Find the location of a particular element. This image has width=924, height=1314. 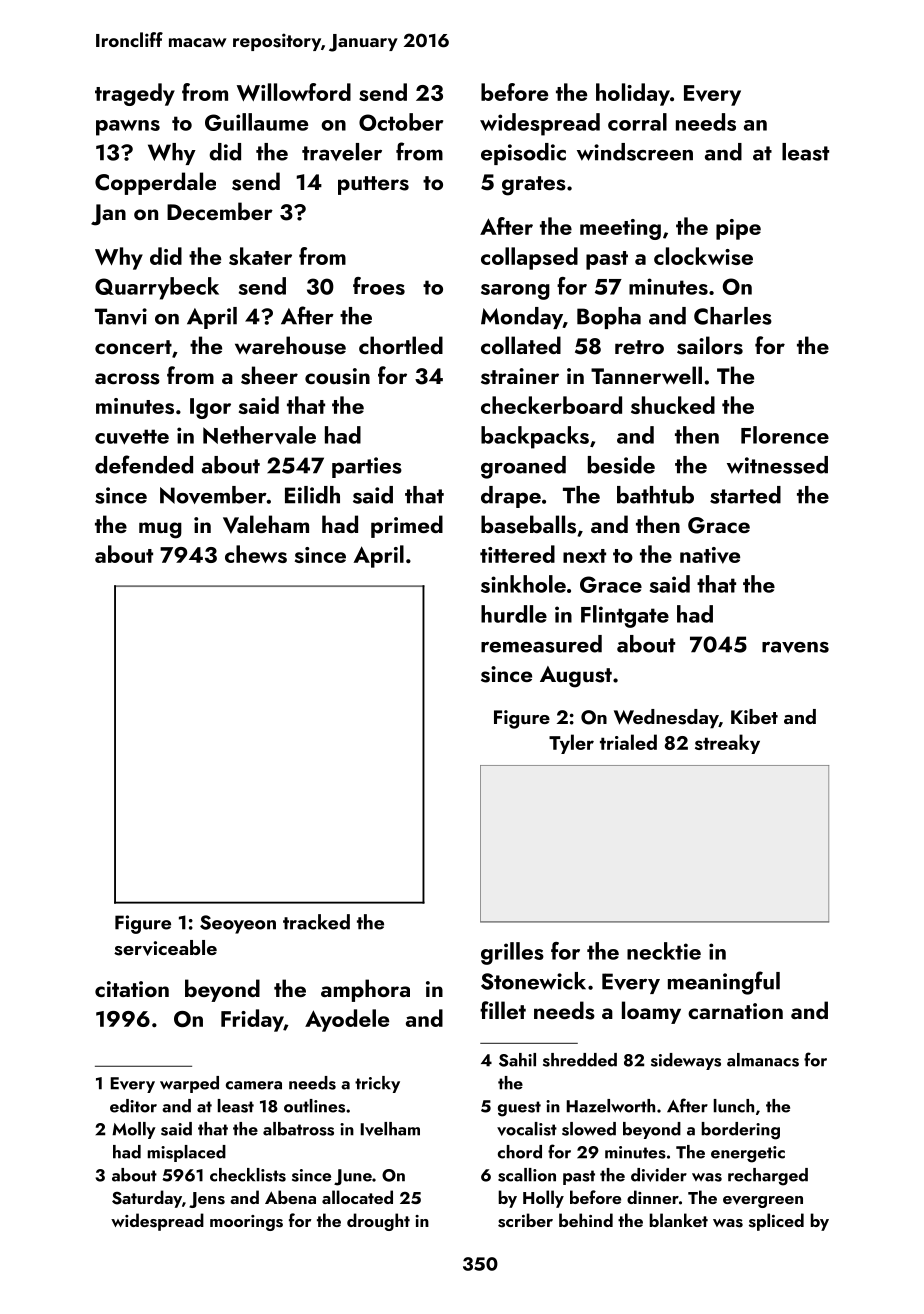

holiday is located at coordinates (633, 94).
